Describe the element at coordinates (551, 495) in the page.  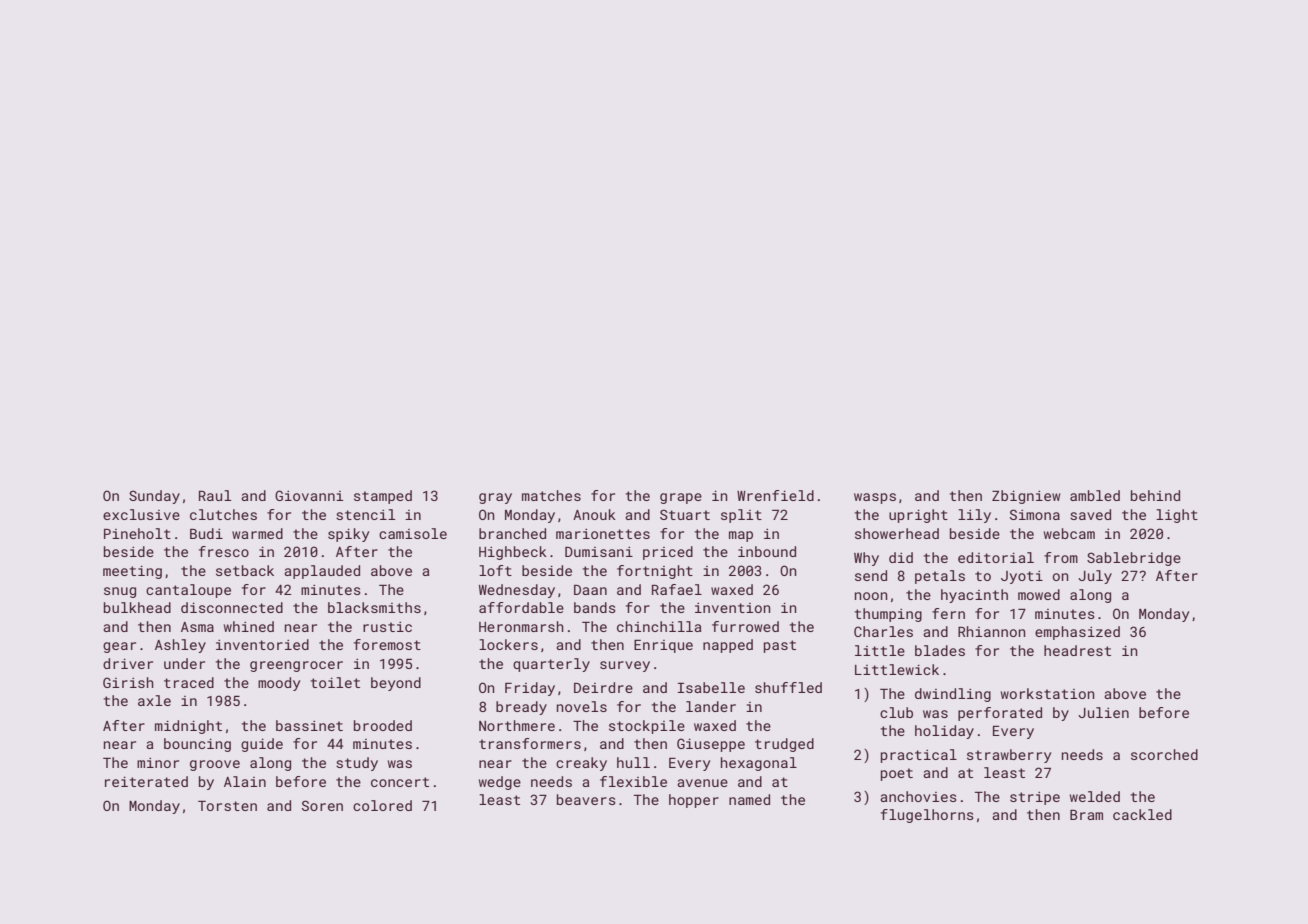
I see `matches` at that location.
